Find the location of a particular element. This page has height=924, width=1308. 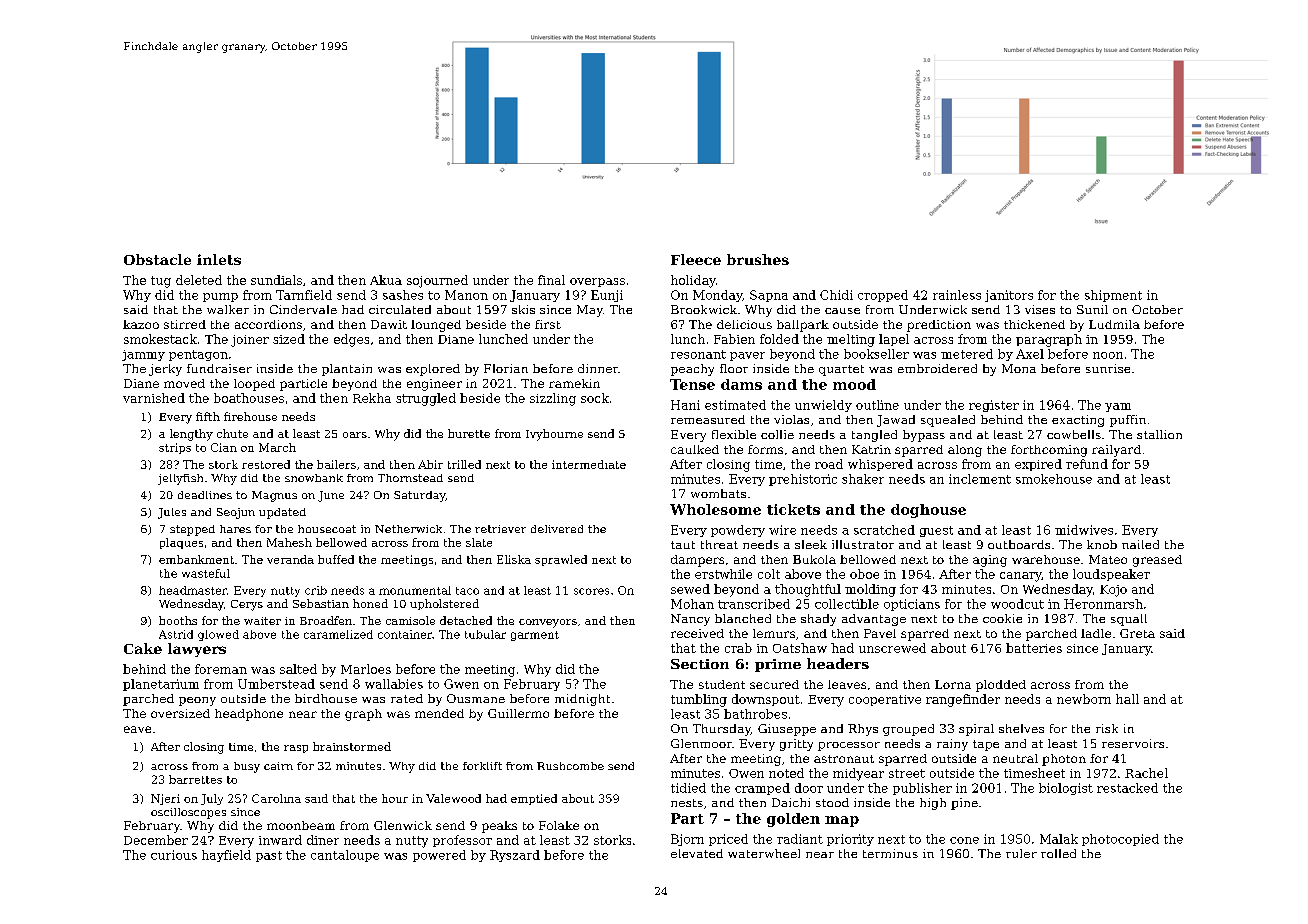

brushes is located at coordinates (758, 259).
